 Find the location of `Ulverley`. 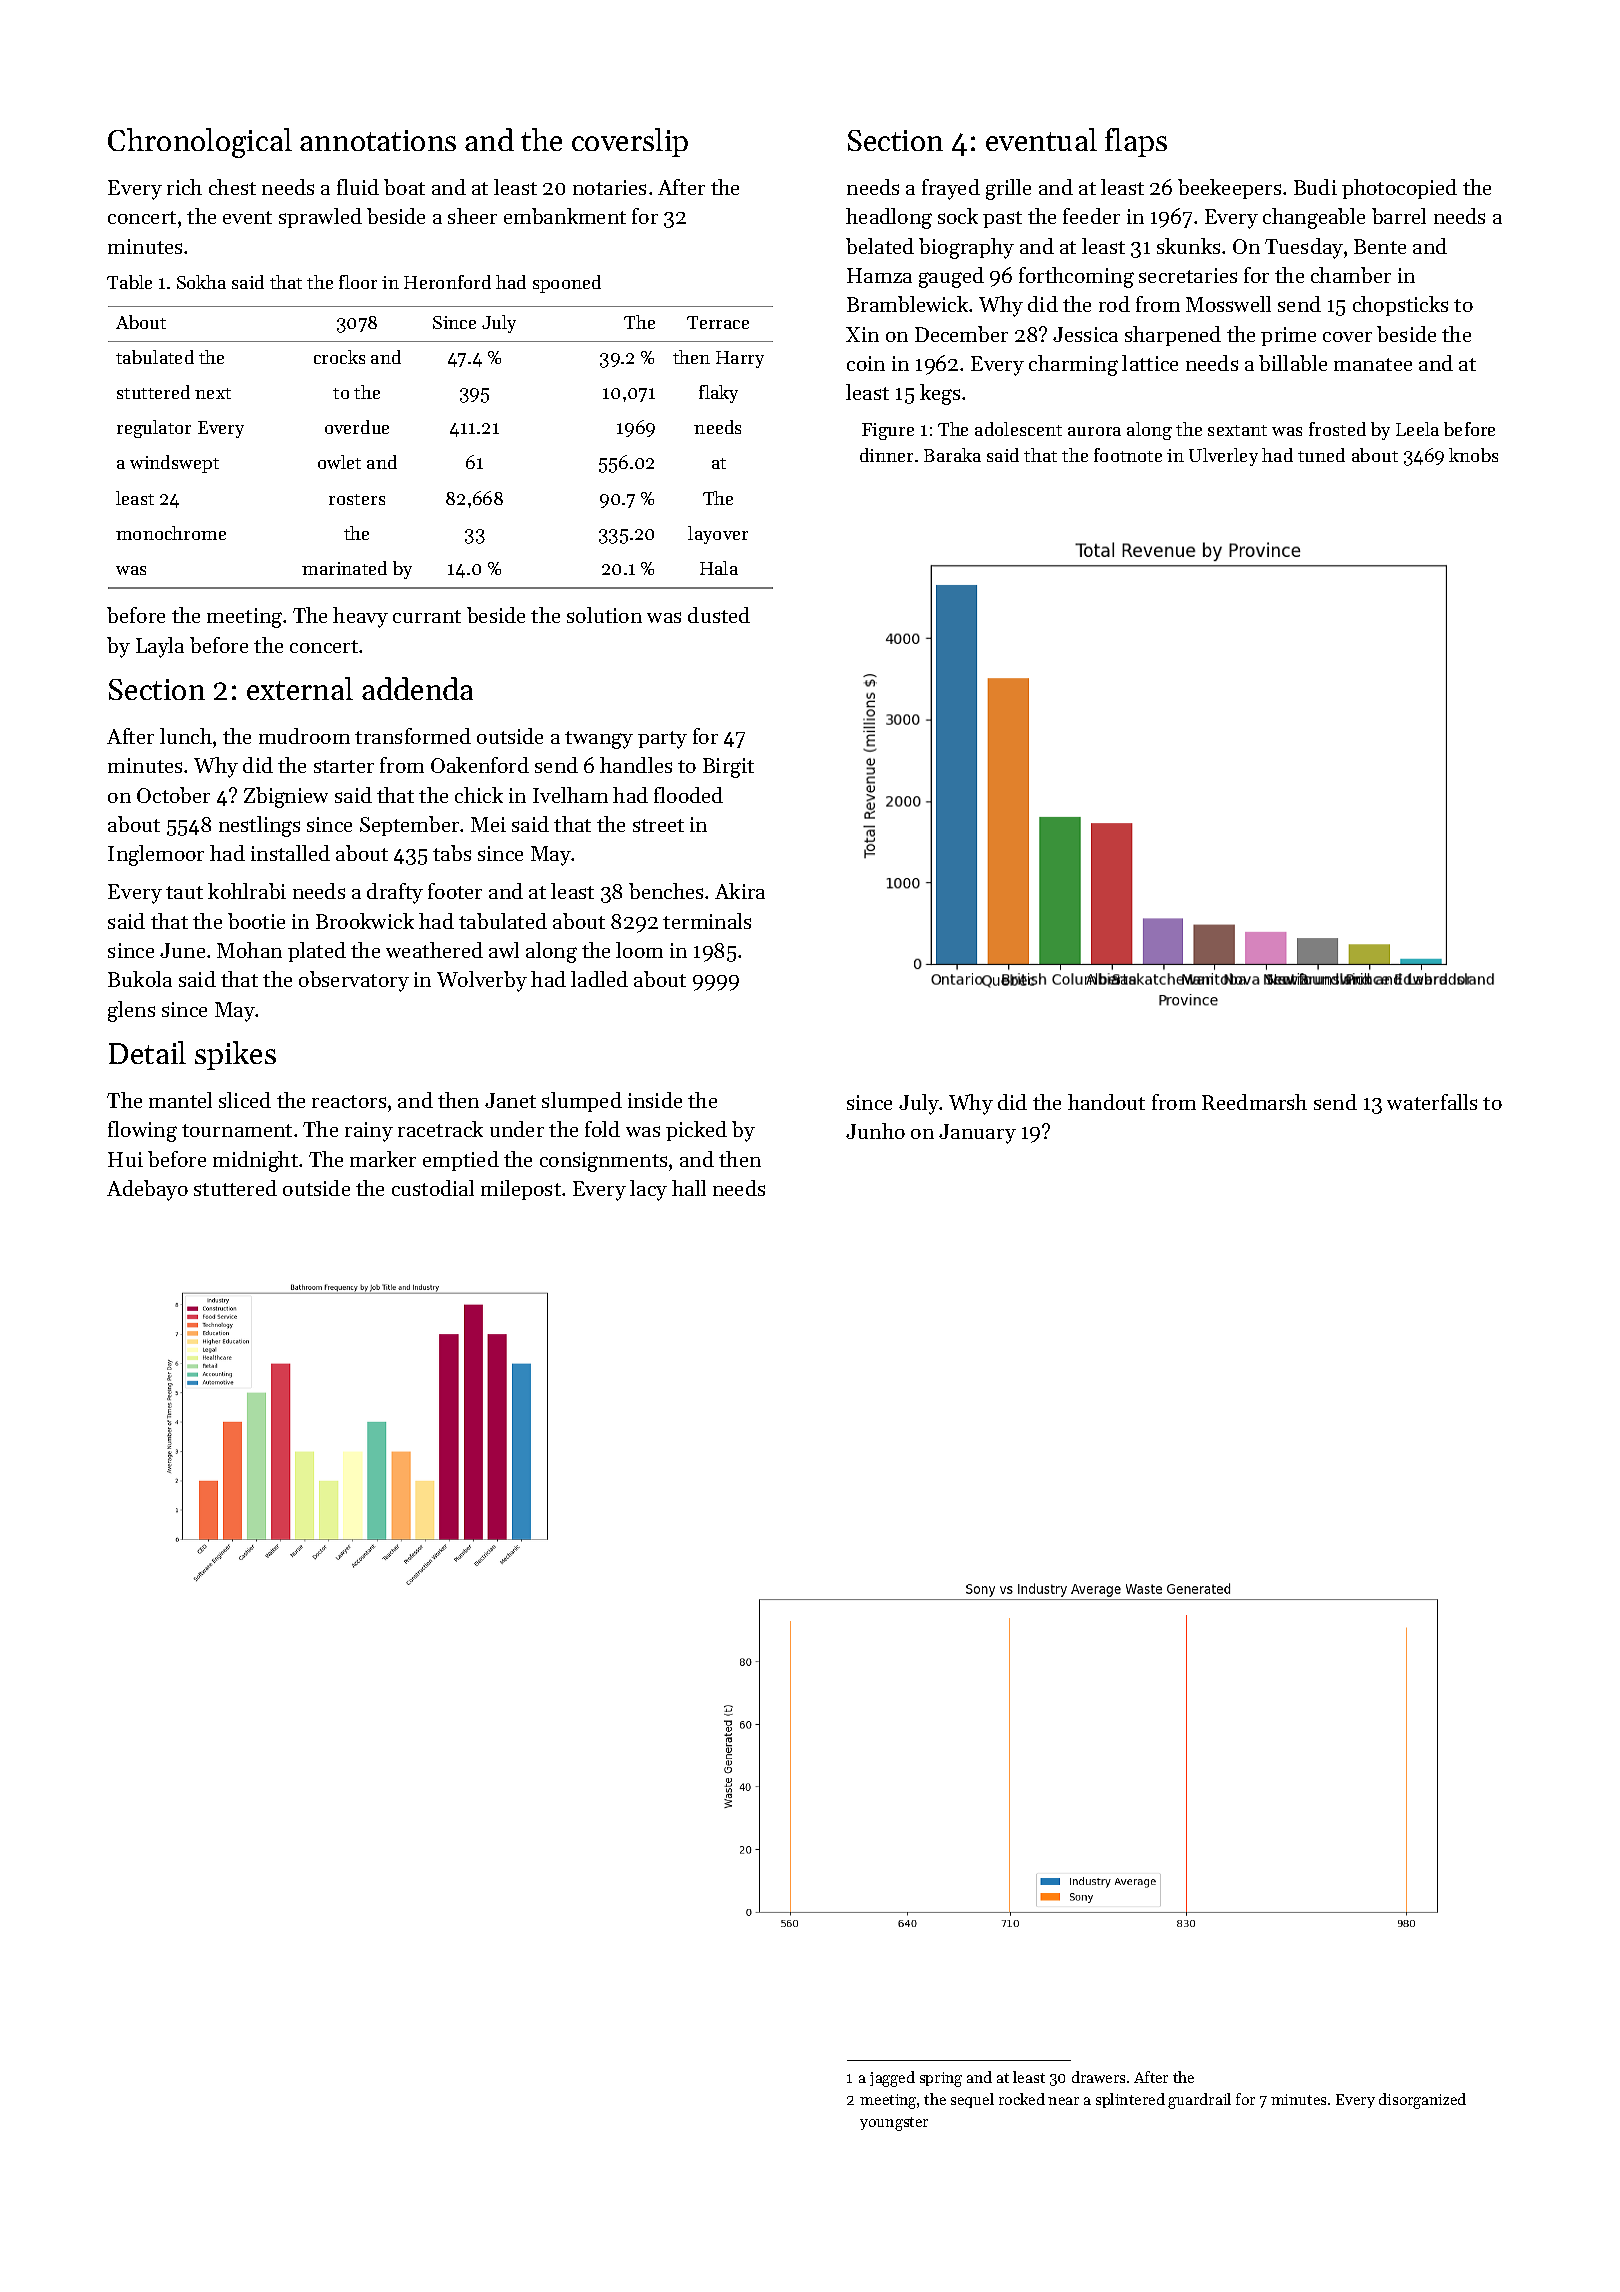

Ulverley is located at coordinates (1223, 457).
